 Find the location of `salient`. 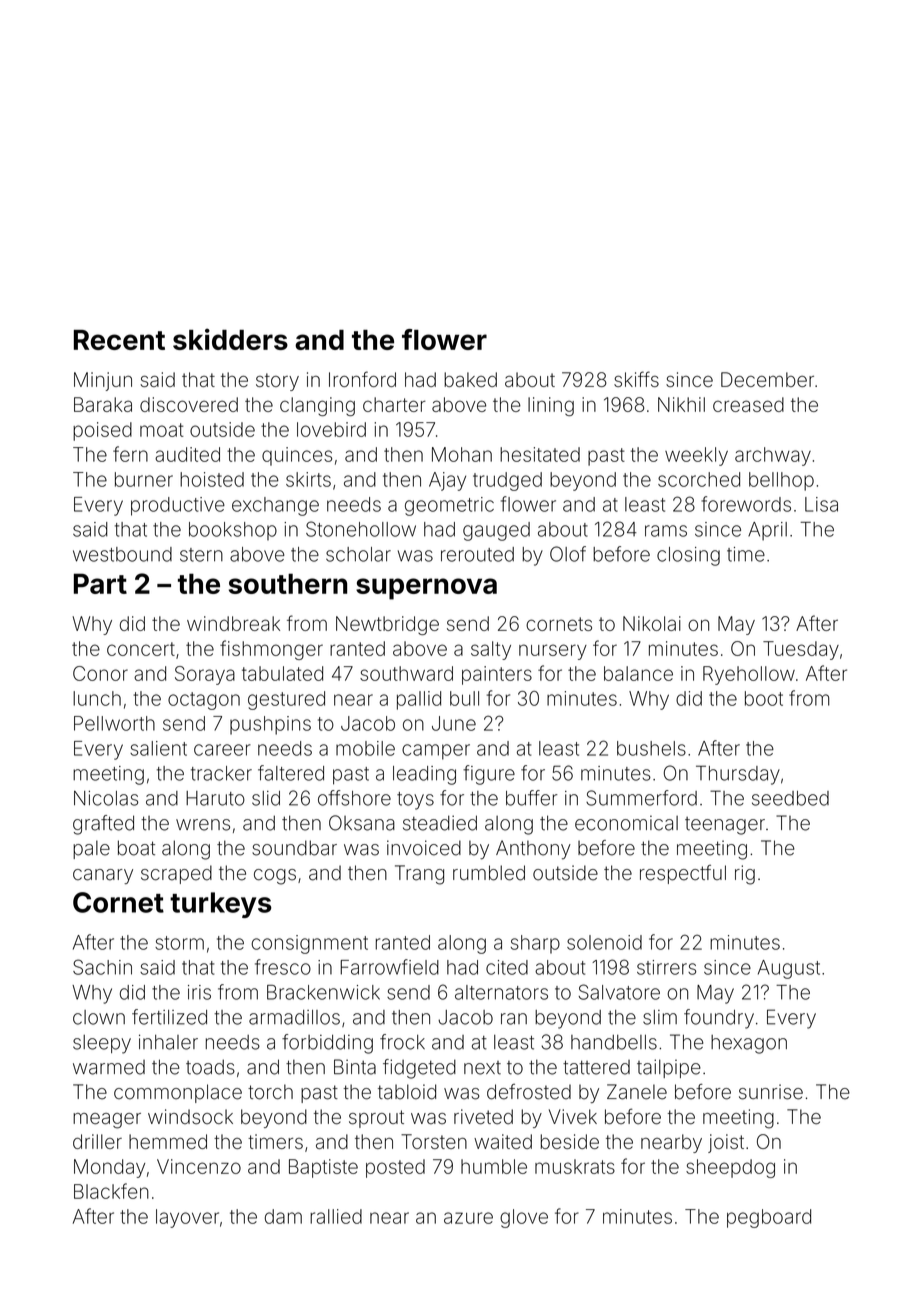

salient is located at coordinates (158, 748).
